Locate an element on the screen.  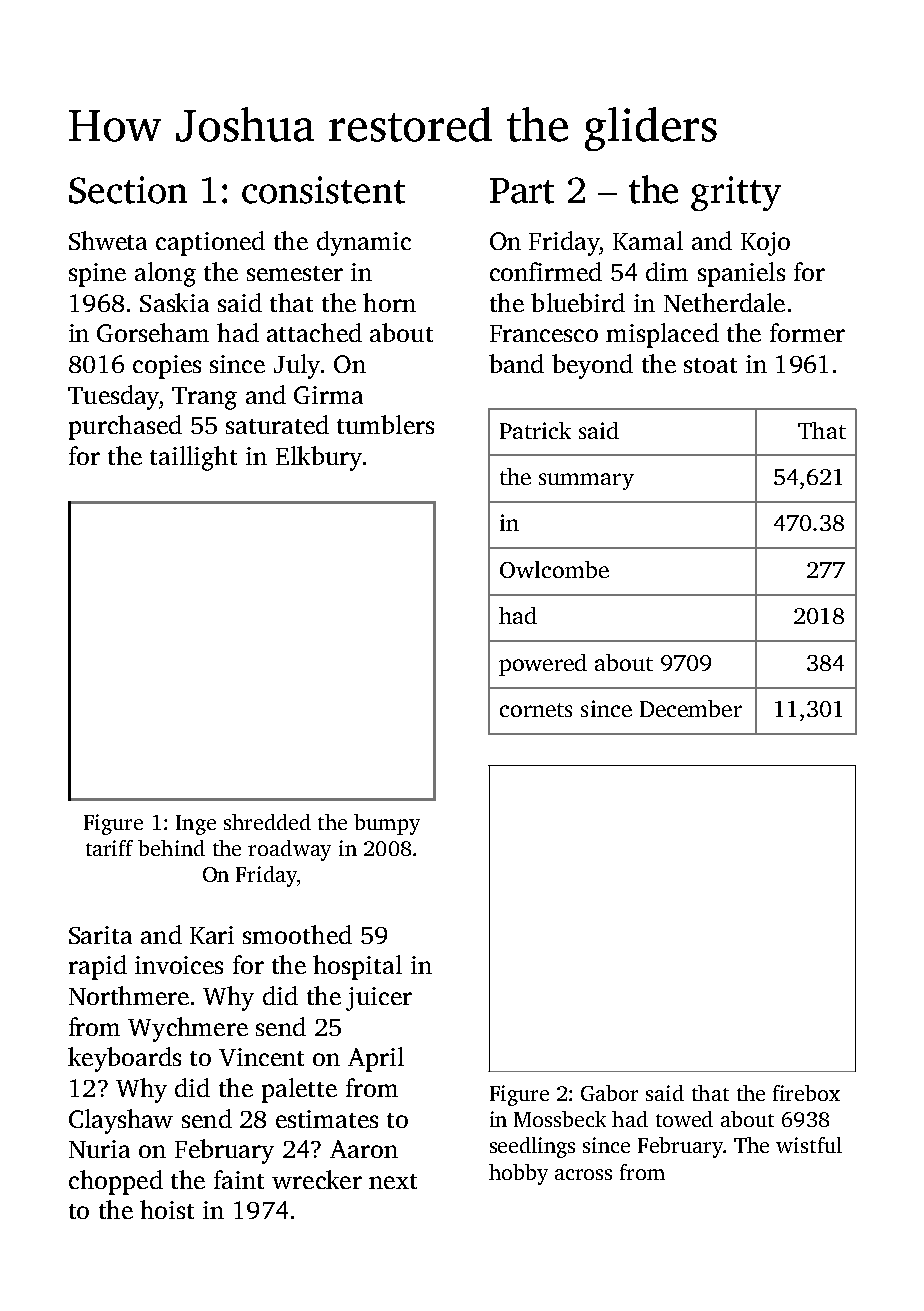
next is located at coordinates (393, 1181).
